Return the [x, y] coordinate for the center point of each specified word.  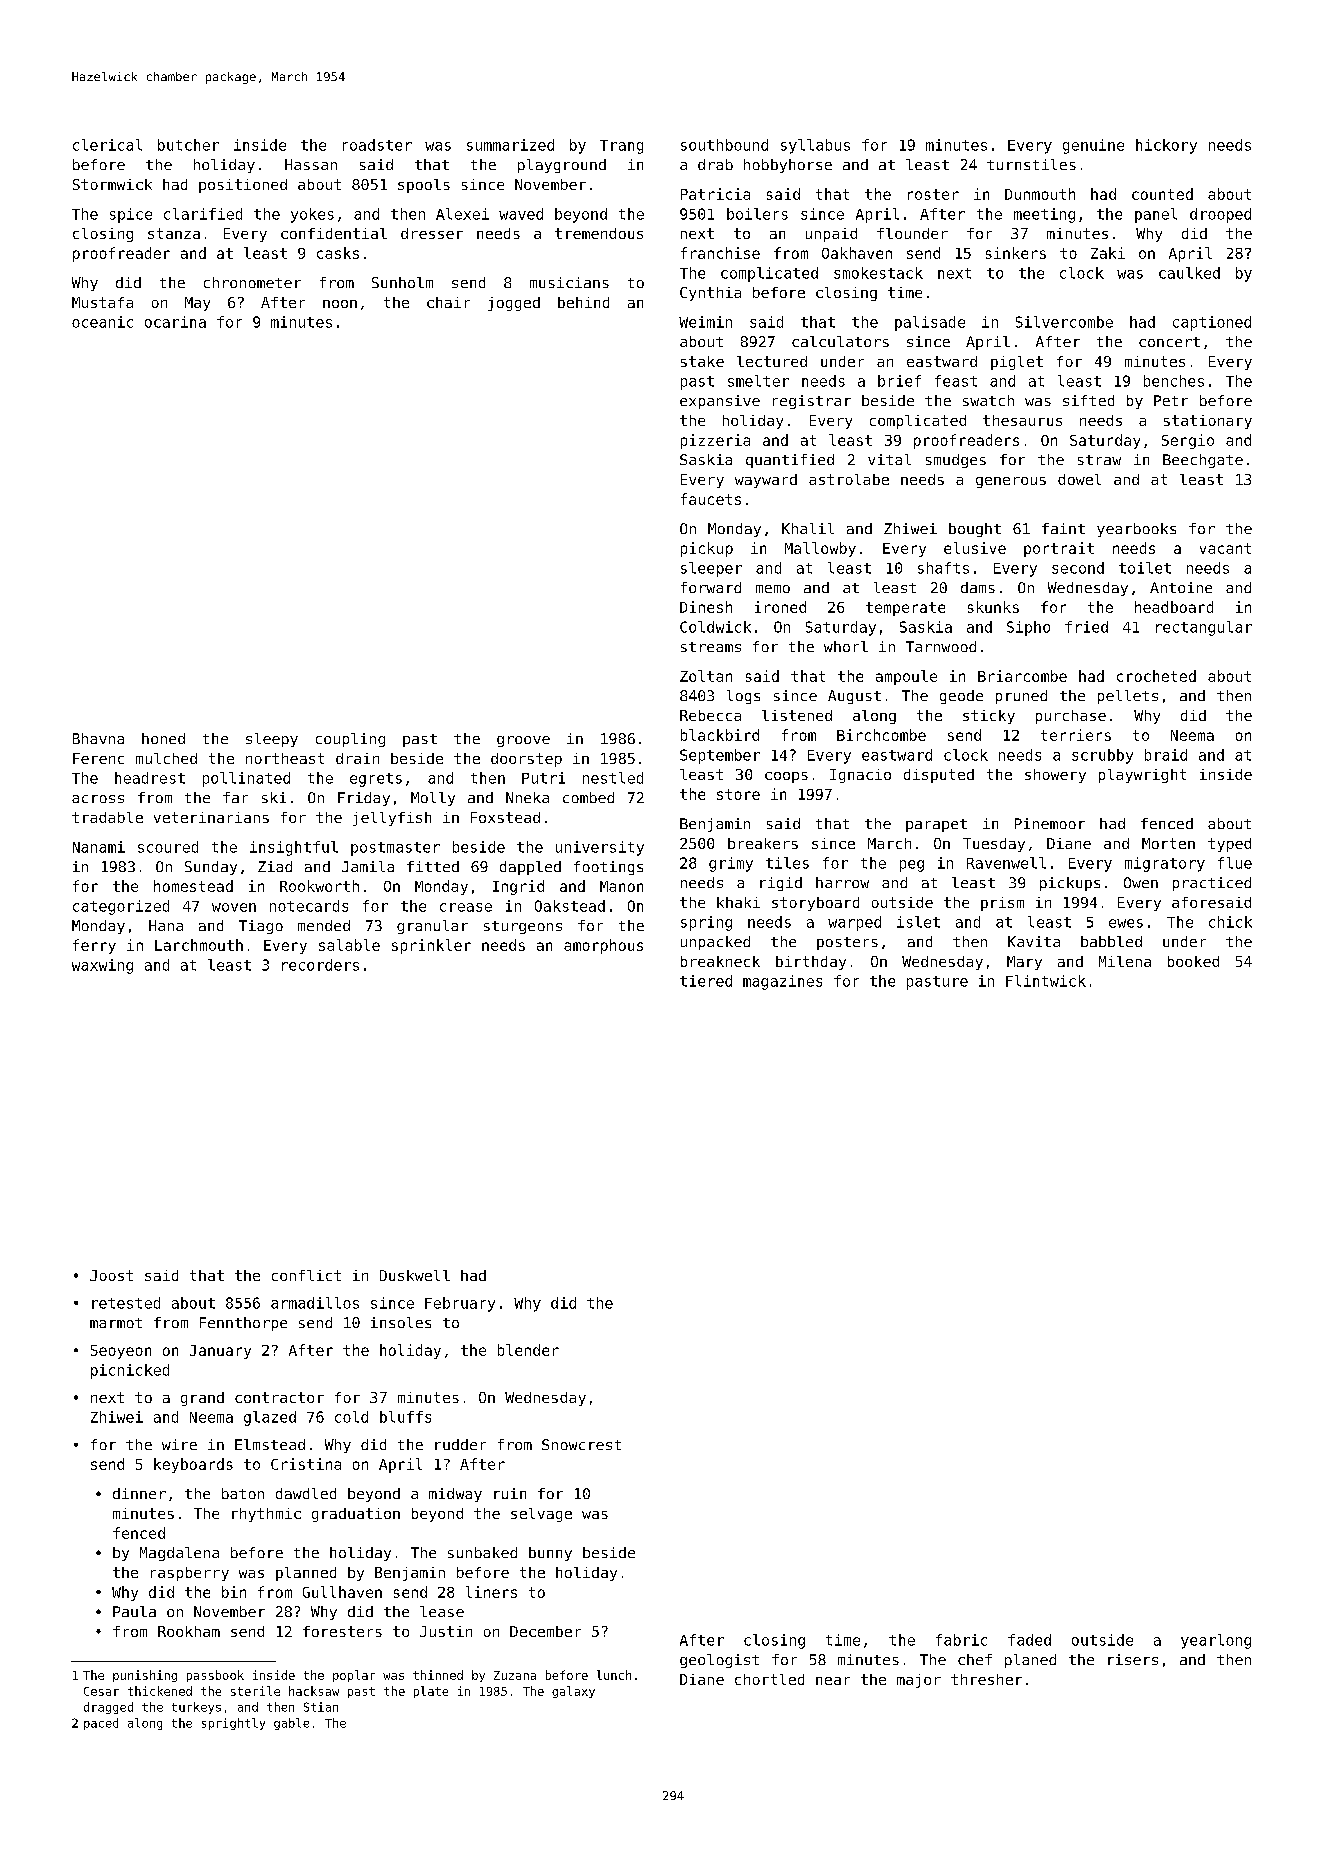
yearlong [1216, 1641]
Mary [1024, 963]
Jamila [368, 866]
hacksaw [314, 1691]
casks [338, 253]
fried [1086, 627]
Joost [111, 1275]
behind [583, 302]
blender [528, 1350]
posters [847, 943]
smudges [956, 461]
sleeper [711, 569]
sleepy [272, 740]
